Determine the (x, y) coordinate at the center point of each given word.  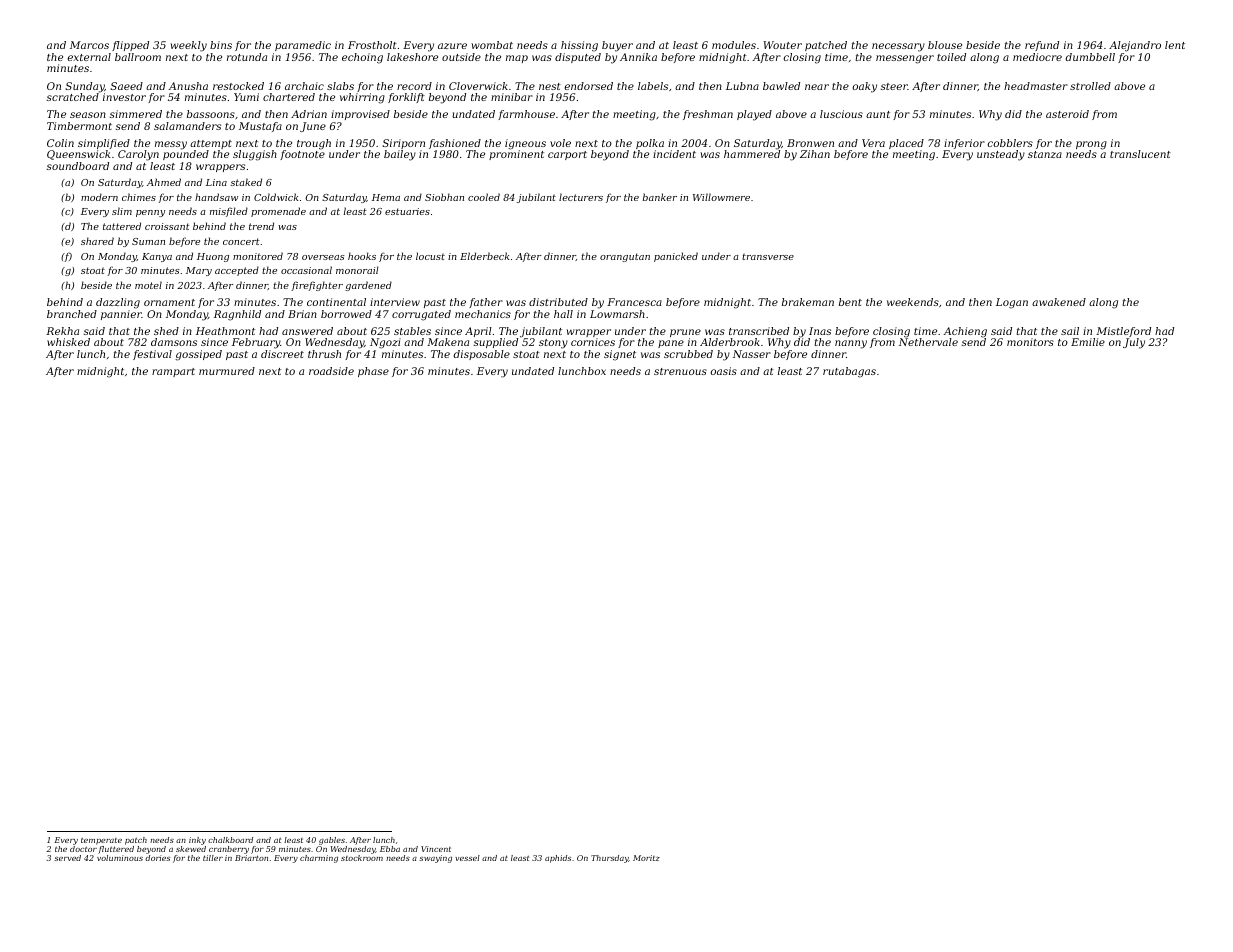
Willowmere (721, 197)
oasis (724, 371)
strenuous (680, 371)
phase (373, 372)
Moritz (646, 858)
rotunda (247, 57)
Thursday (610, 859)
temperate (101, 841)
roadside (331, 371)
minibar (512, 97)
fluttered (116, 850)
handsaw (216, 197)
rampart (173, 372)
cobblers (1010, 143)
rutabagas (849, 372)
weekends (913, 302)
